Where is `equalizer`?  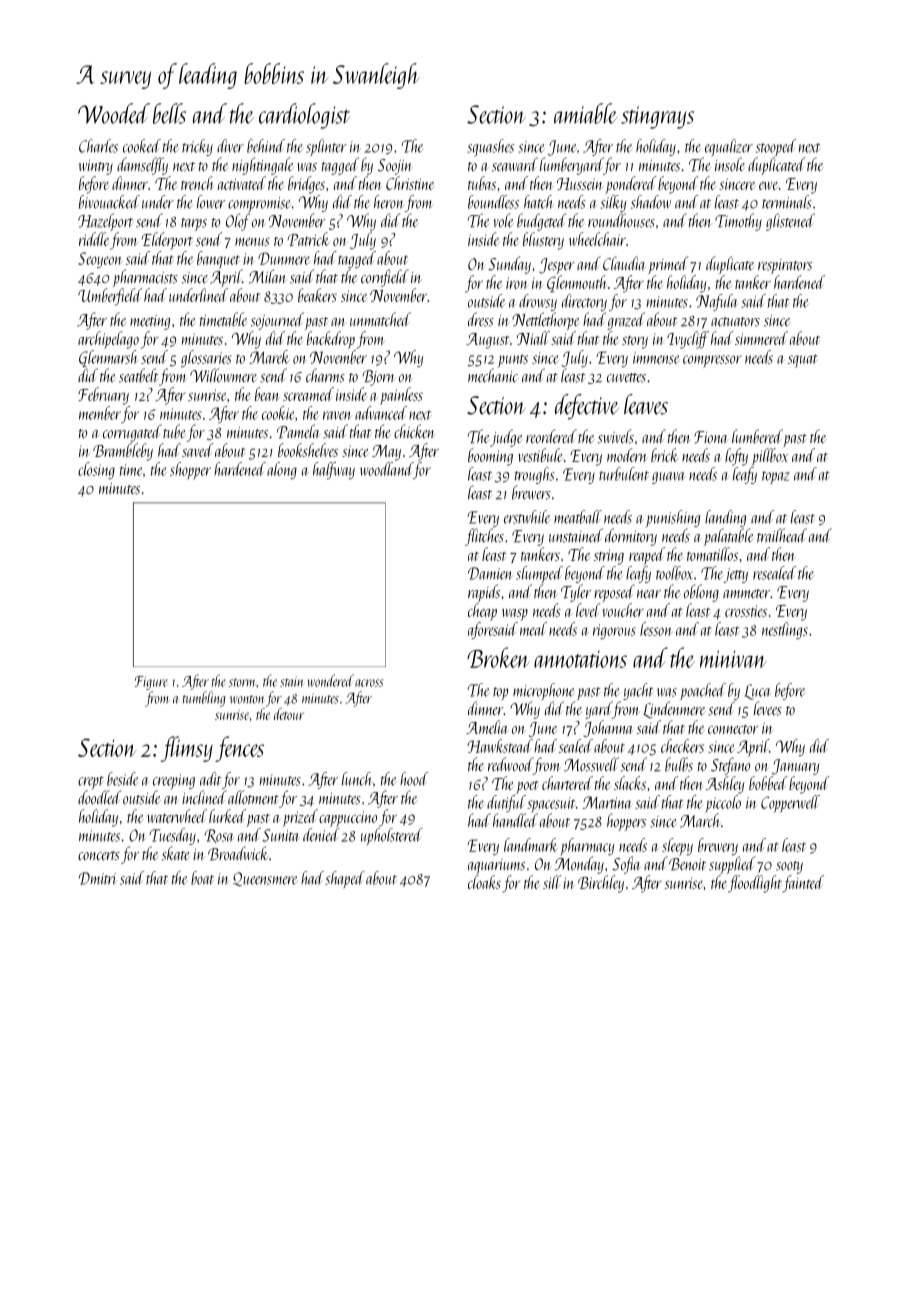 equalizer is located at coordinates (729, 148).
